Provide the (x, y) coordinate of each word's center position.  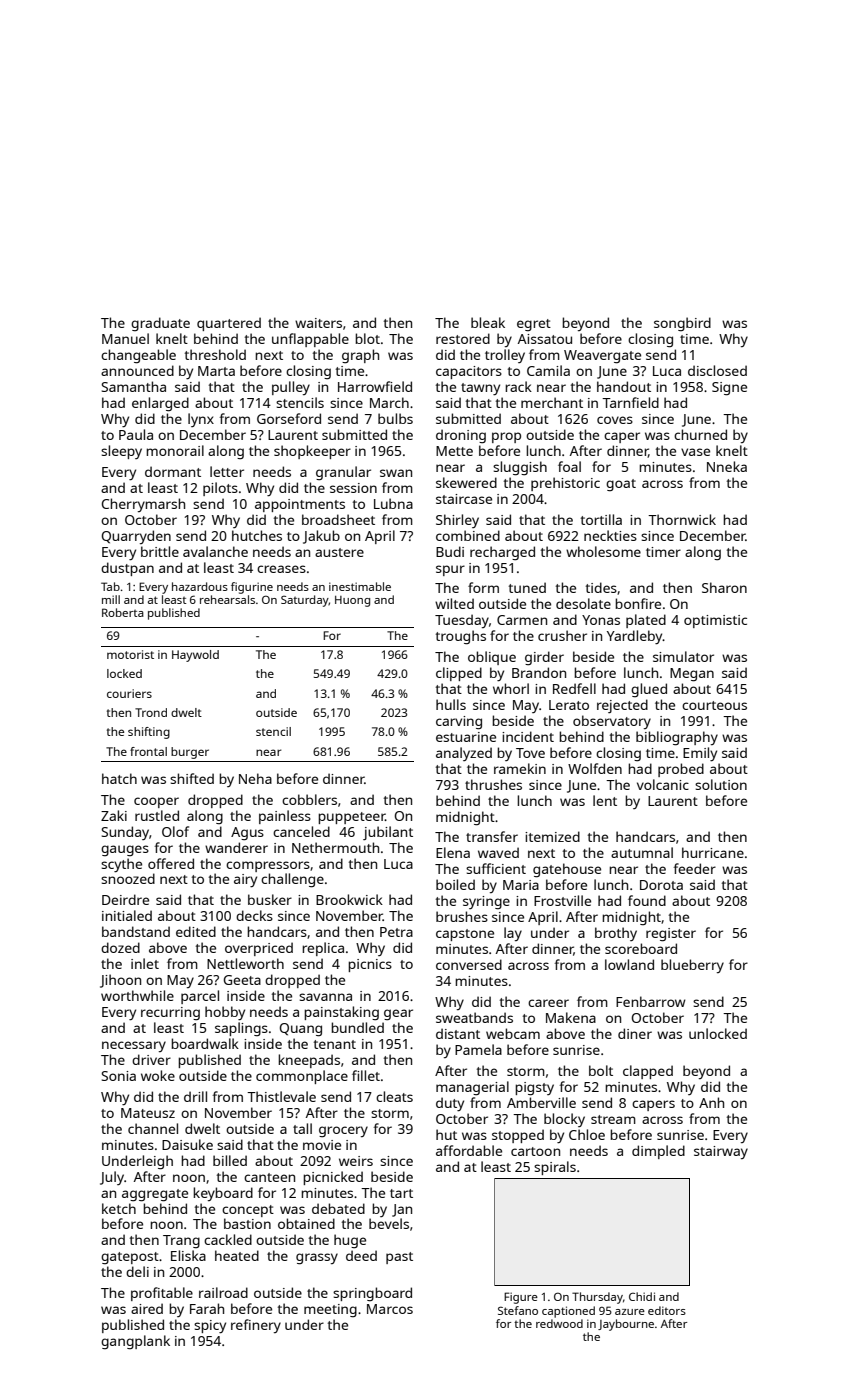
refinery (256, 1326)
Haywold (195, 656)
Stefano (518, 1310)
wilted (454, 603)
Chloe (587, 1134)
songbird (682, 324)
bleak (488, 322)
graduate (160, 324)
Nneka (727, 466)
